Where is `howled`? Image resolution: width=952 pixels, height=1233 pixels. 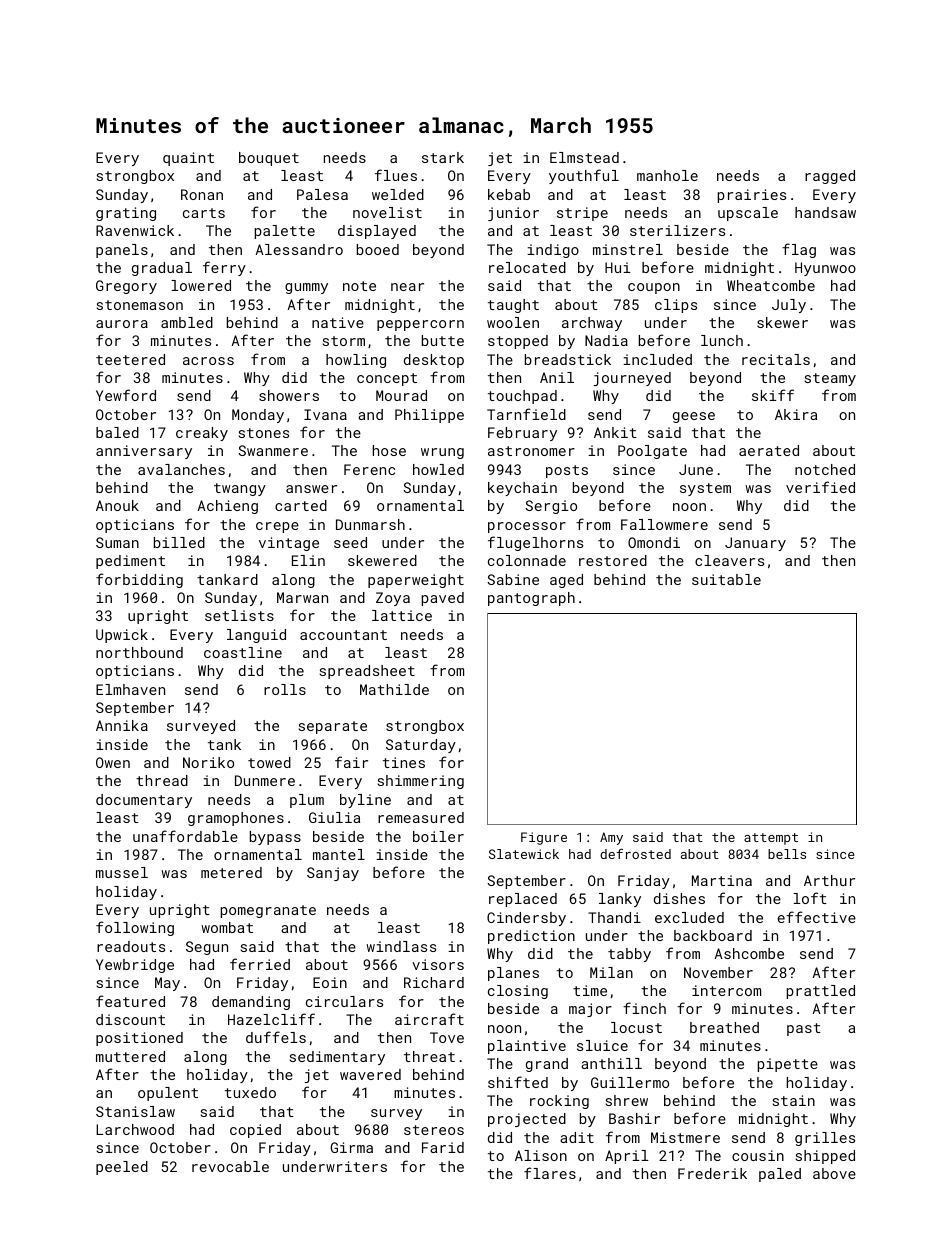
howled is located at coordinates (438, 469).
